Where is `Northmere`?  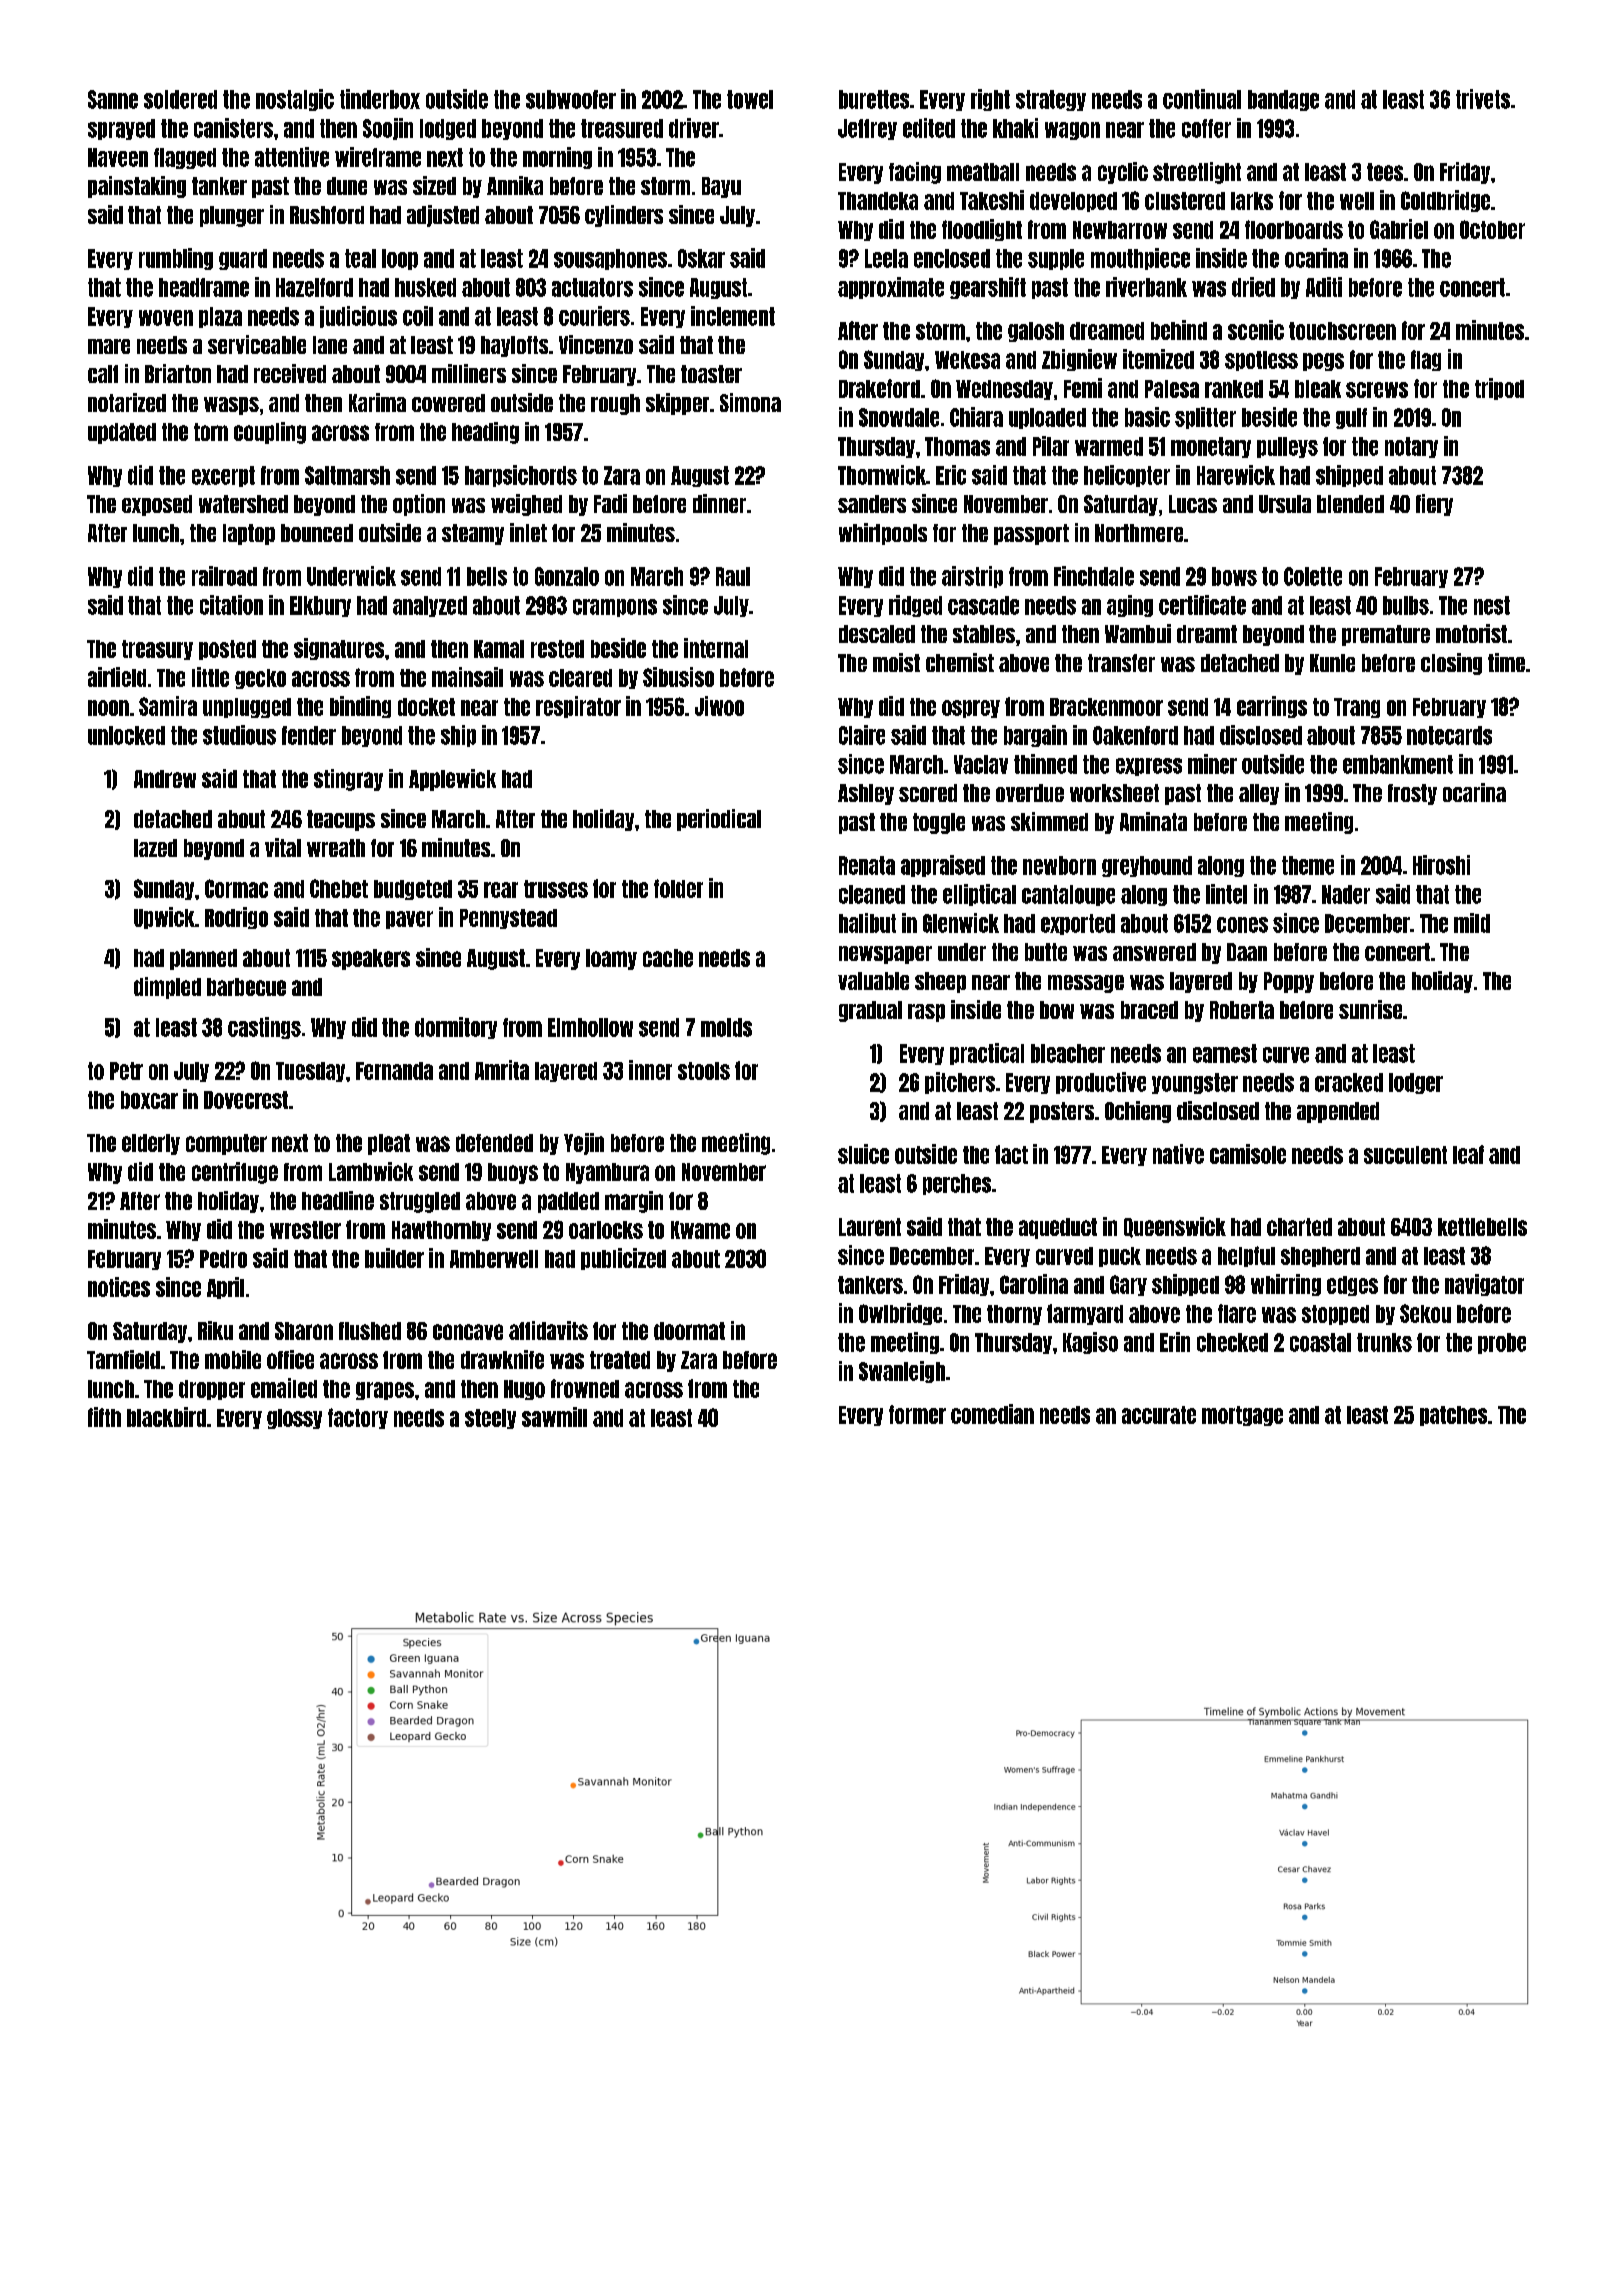
Northmere is located at coordinates (1139, 533).
